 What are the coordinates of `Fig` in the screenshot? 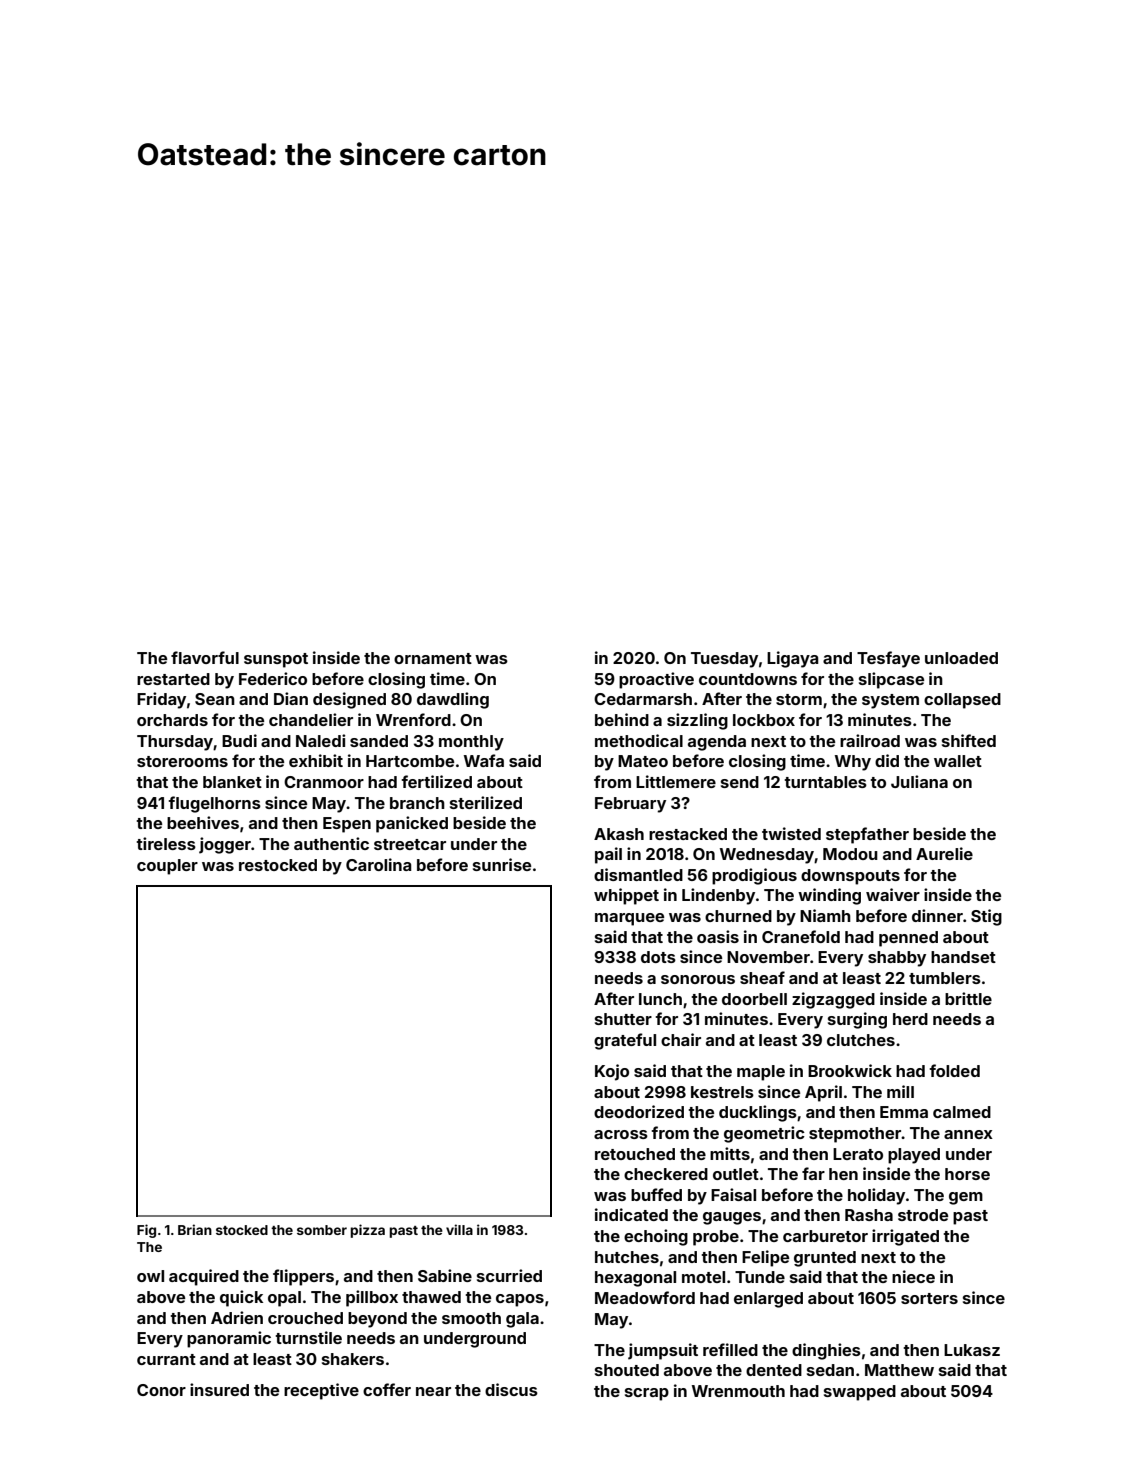 It's located at (146, 1231).
